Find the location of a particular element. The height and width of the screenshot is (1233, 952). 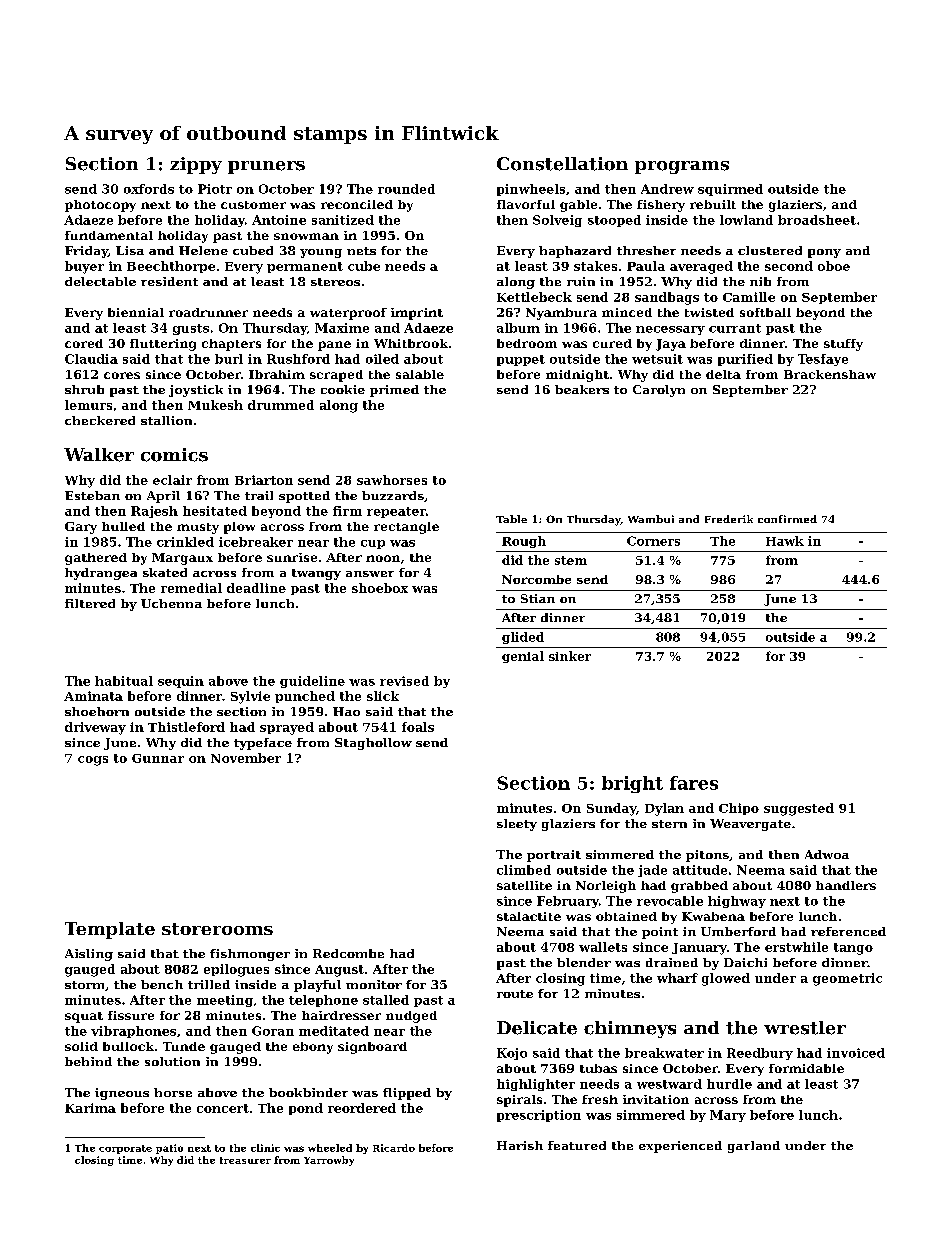

programs is located at coordinates (682, 167).
